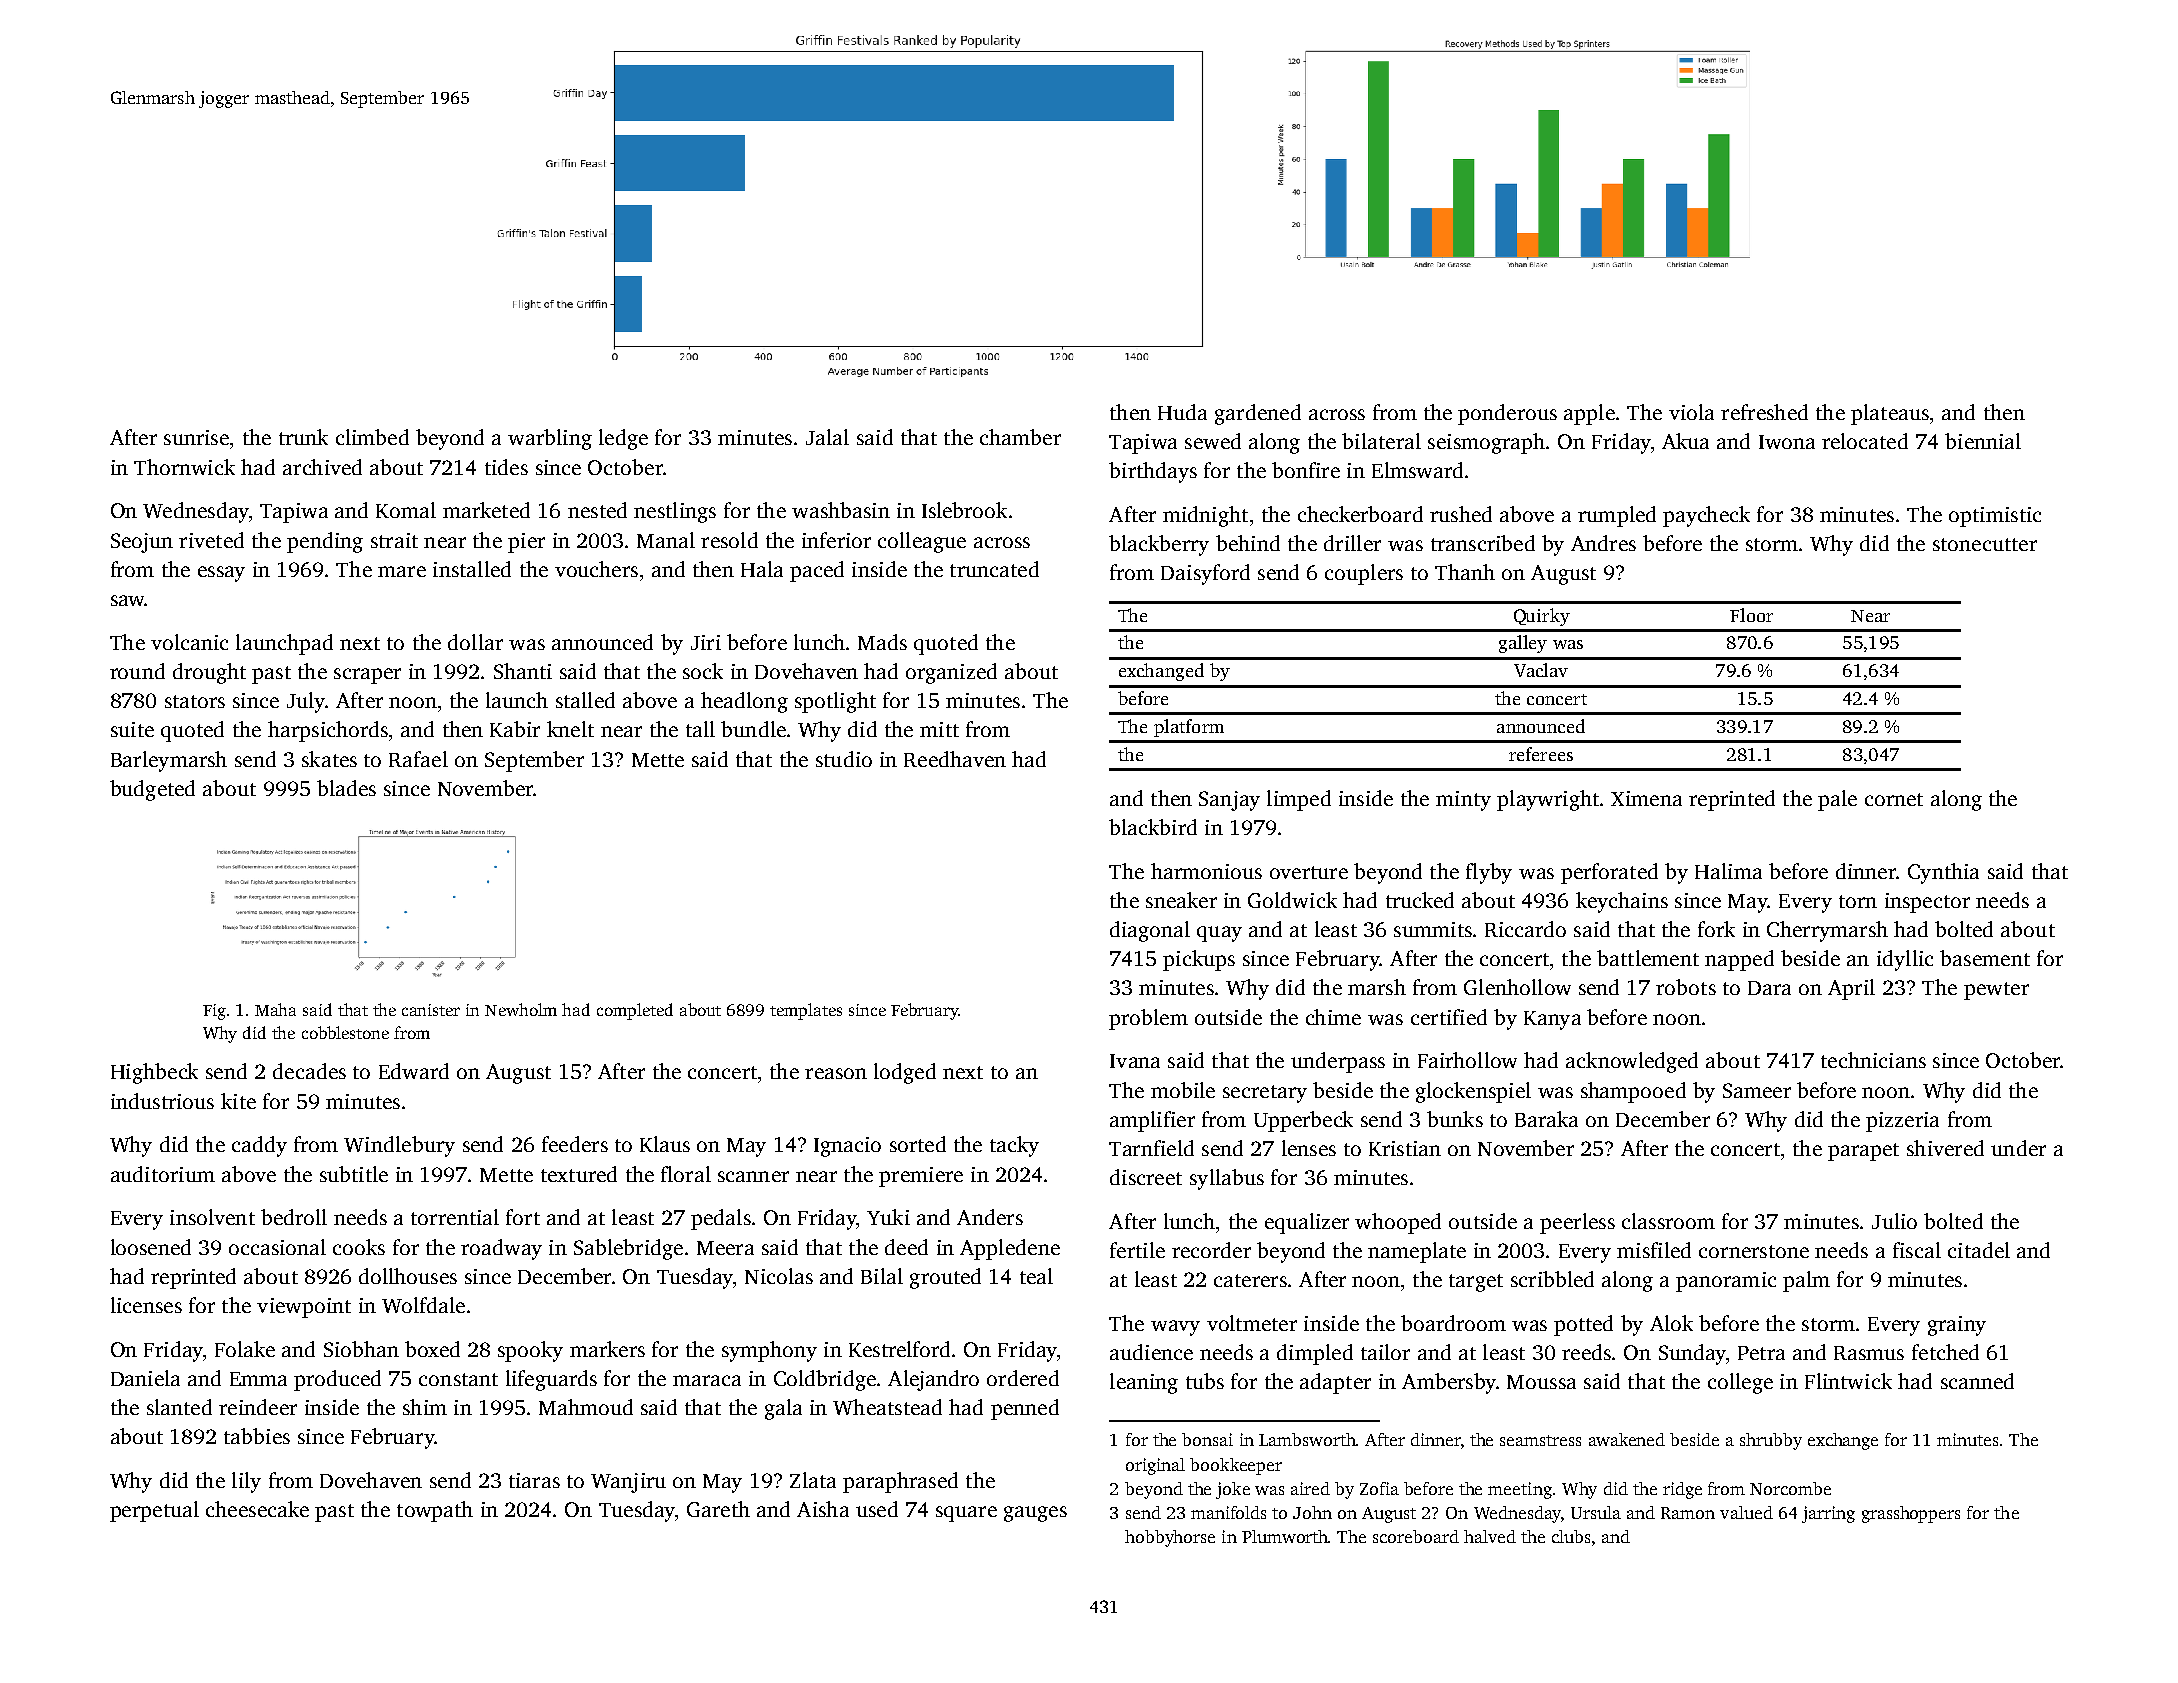 This screenshot has height=1683, width=2178. Describe the element at coordinates (827, 437) in the screenshot. I see `Jalal` at that location.
